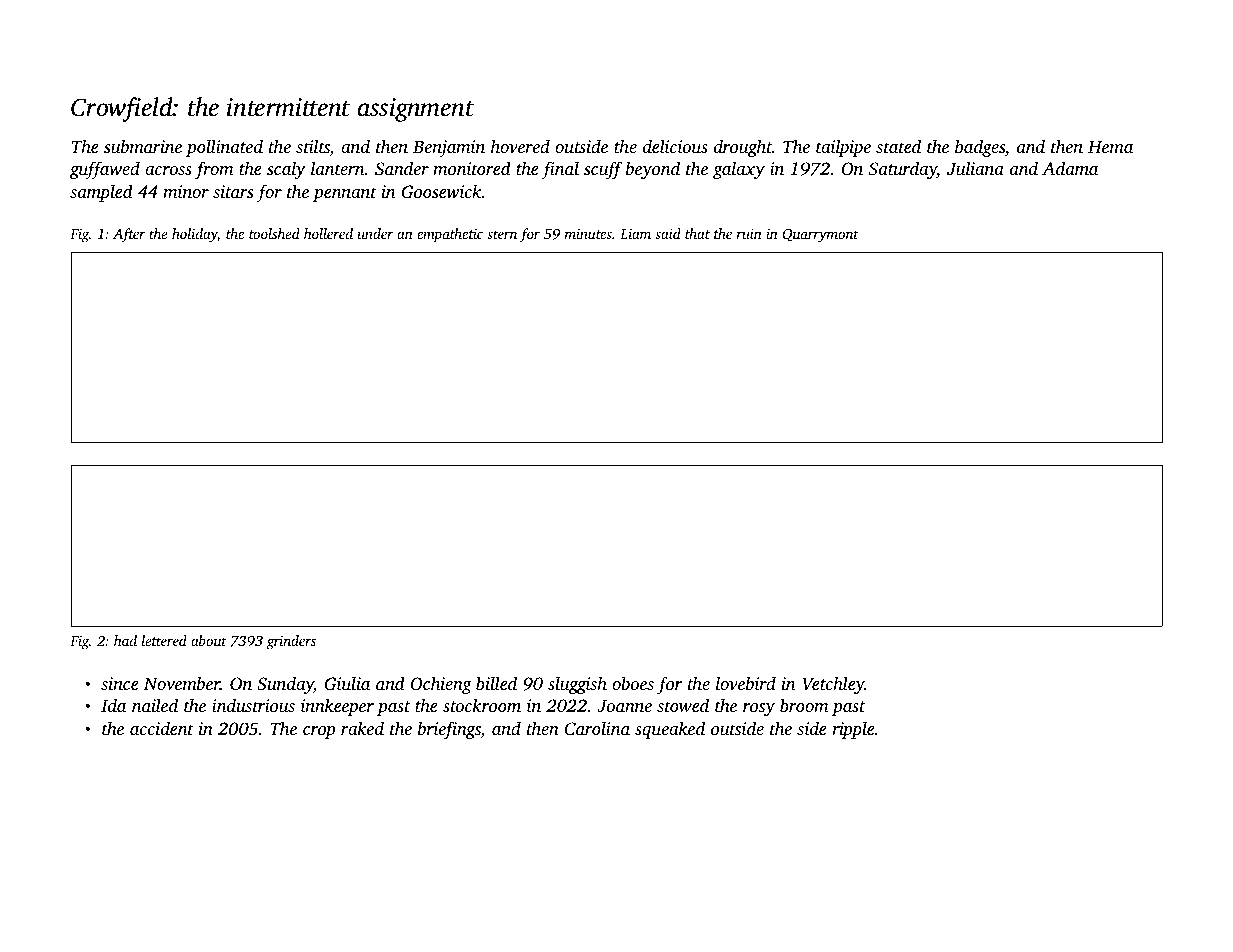 The width and height of the screenshot is (1233, 952). What do you see at coordinates (588, 234) in the screenshot?
I see `minutes` at bounding box center [588, 234].
